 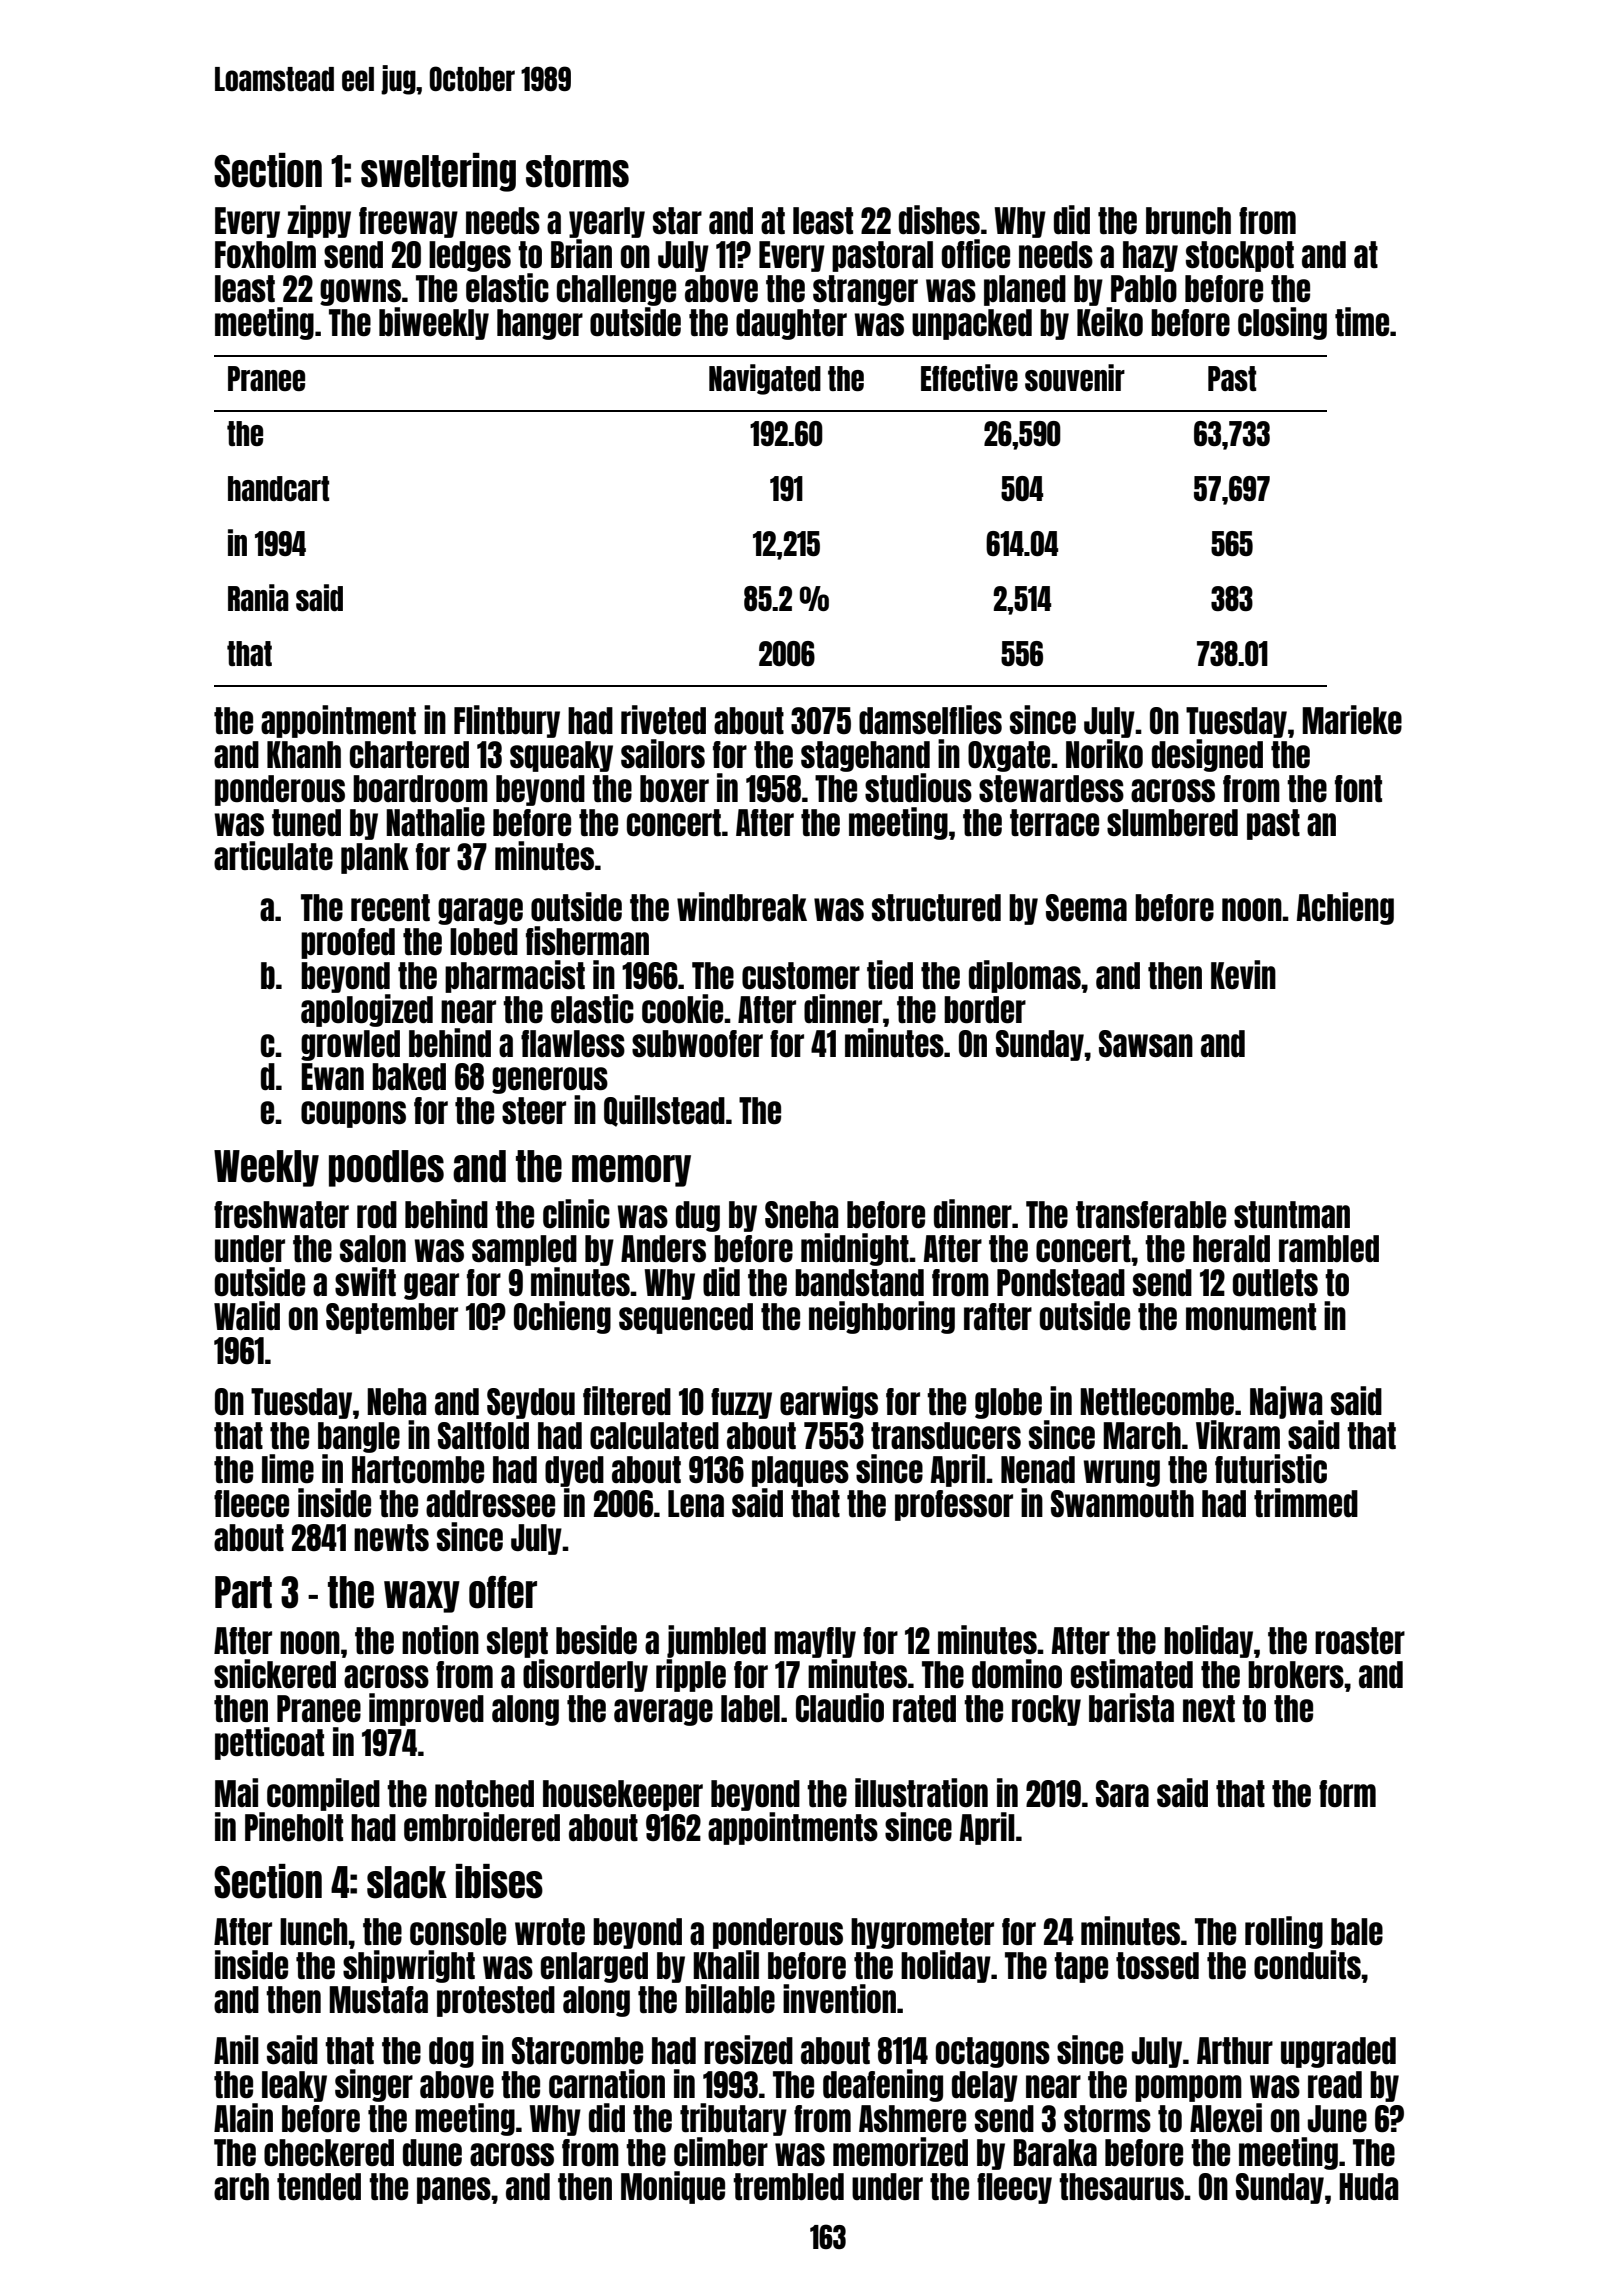 I want to click on Huda, so click(x=1368, y=2186).
